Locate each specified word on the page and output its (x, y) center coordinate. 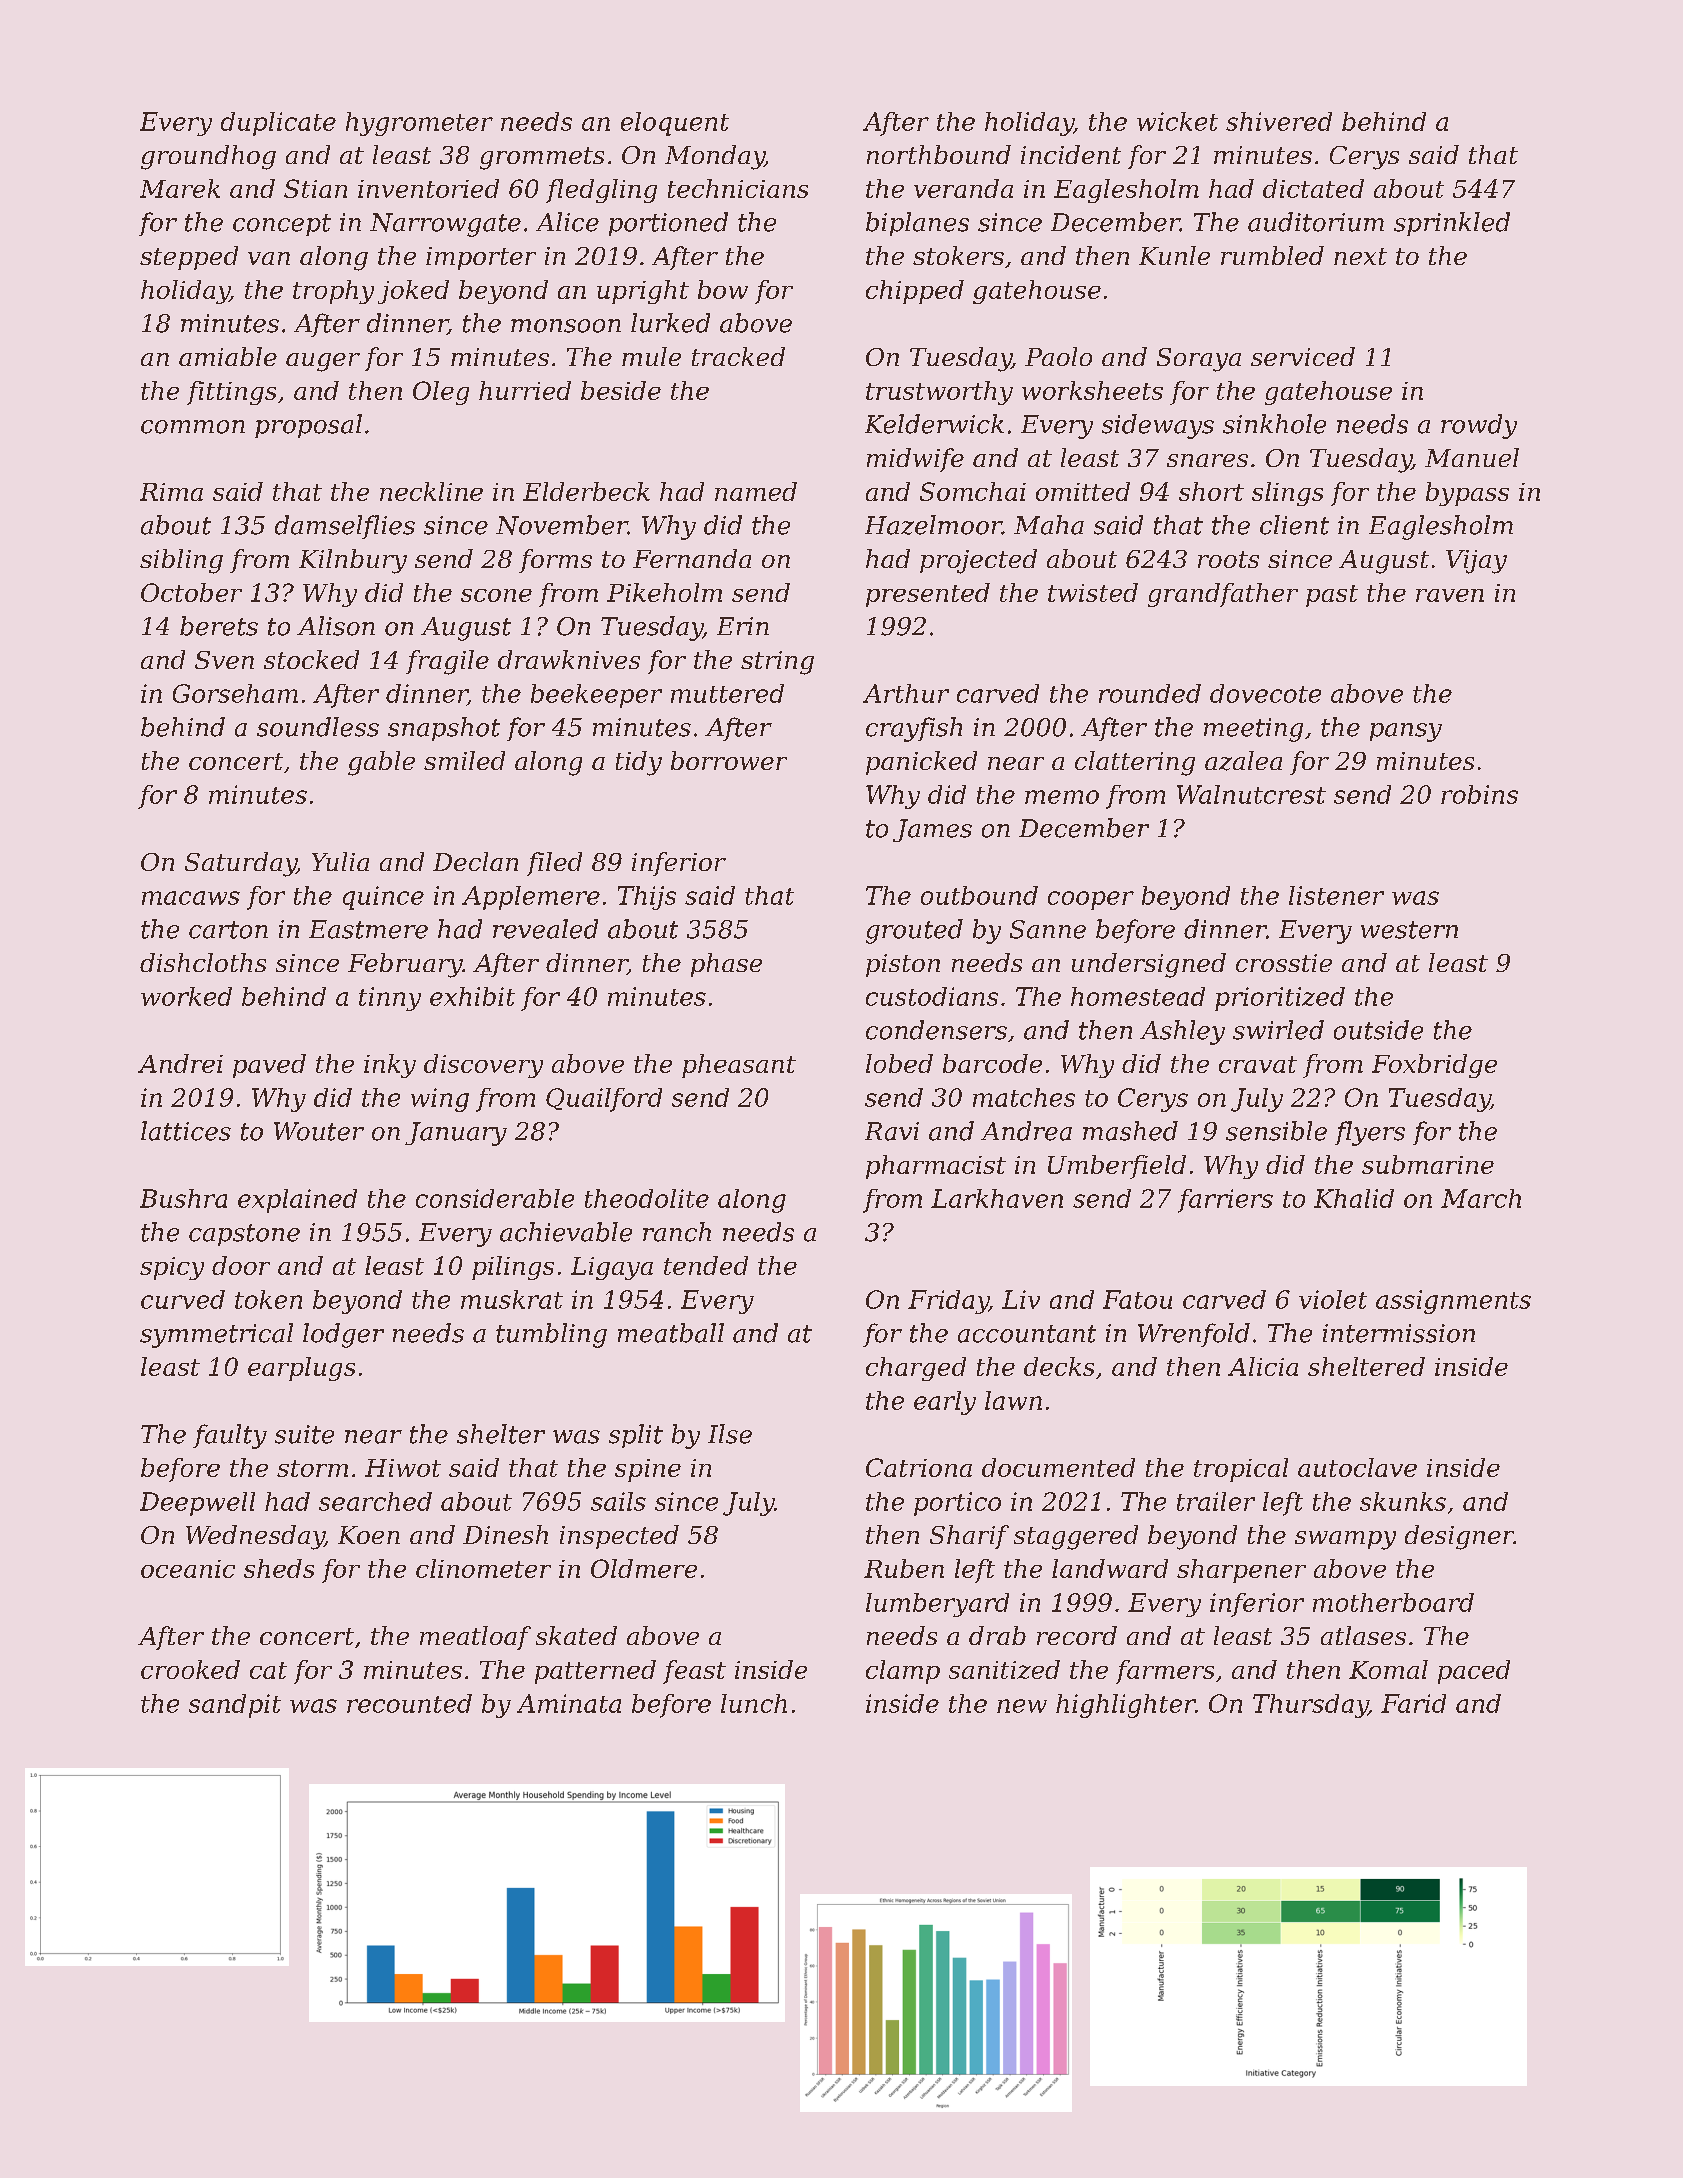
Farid (1413, 1703)
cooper (1091, 900)
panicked (921, 763)
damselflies (345, 527)
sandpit (235, 1706)
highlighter (1125, 1706)
